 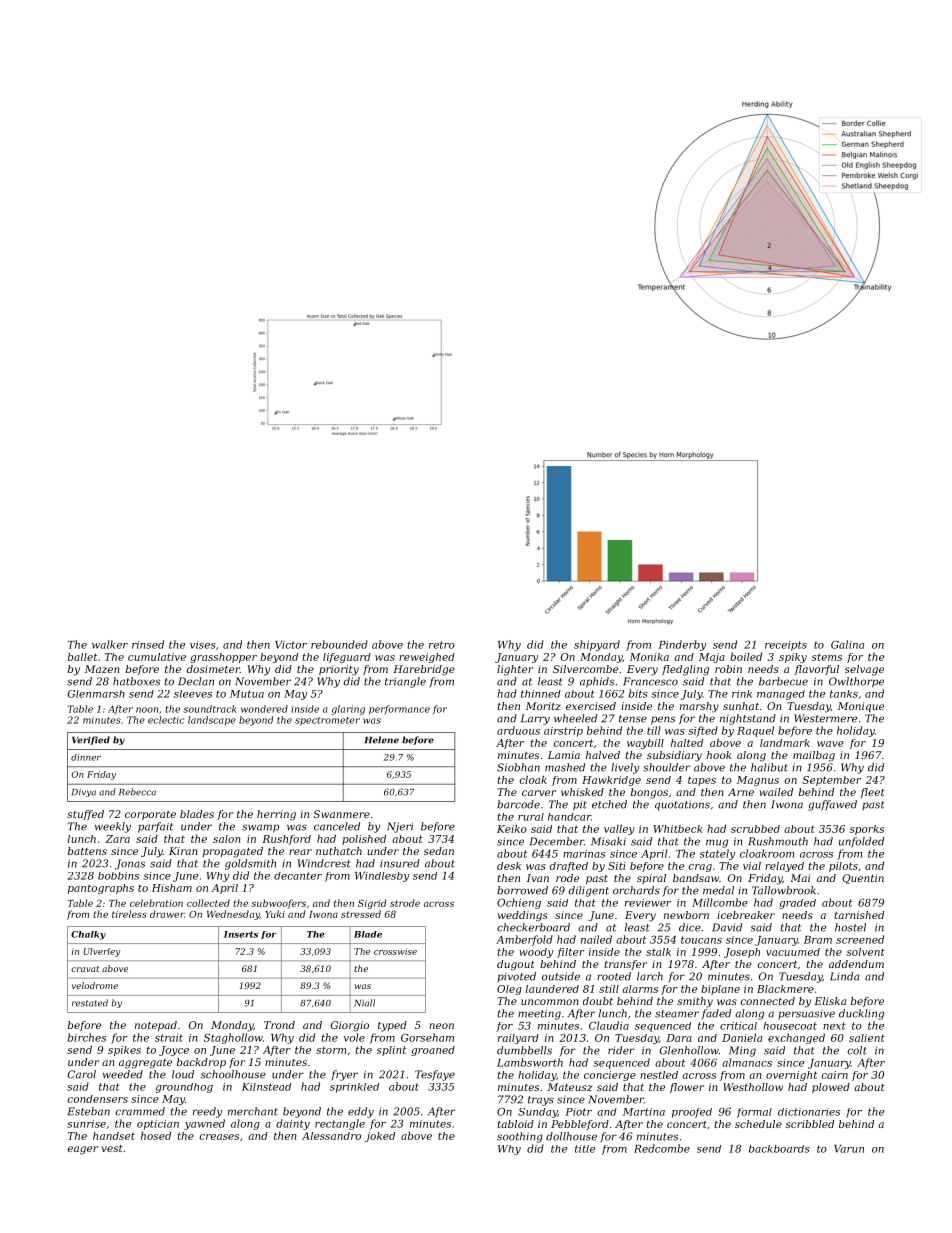 I want to click on Lambsworth, so click(x=530, y=1062).
